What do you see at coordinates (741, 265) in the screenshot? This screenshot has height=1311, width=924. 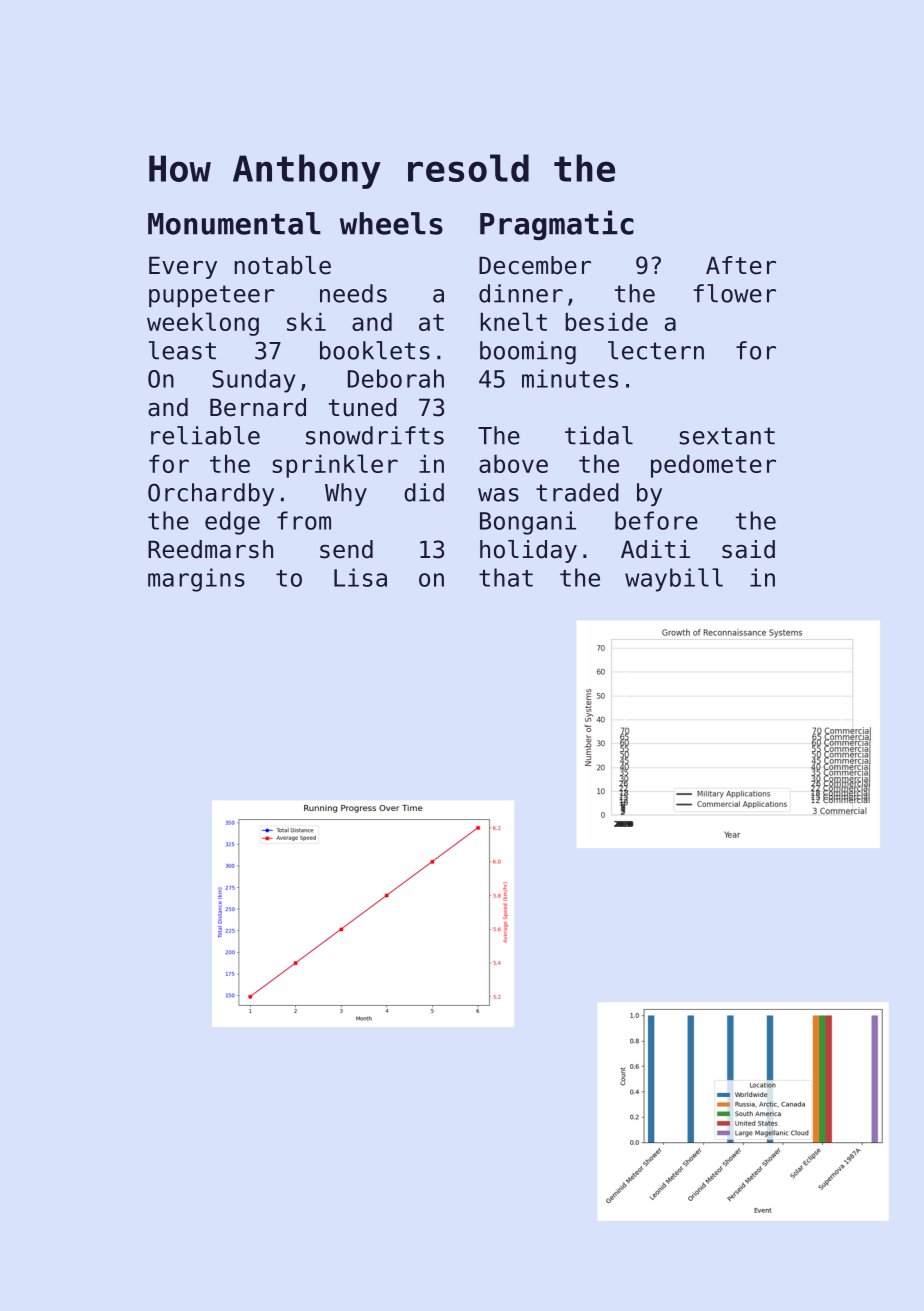 I see `After` at bounding box center [741, 265].
